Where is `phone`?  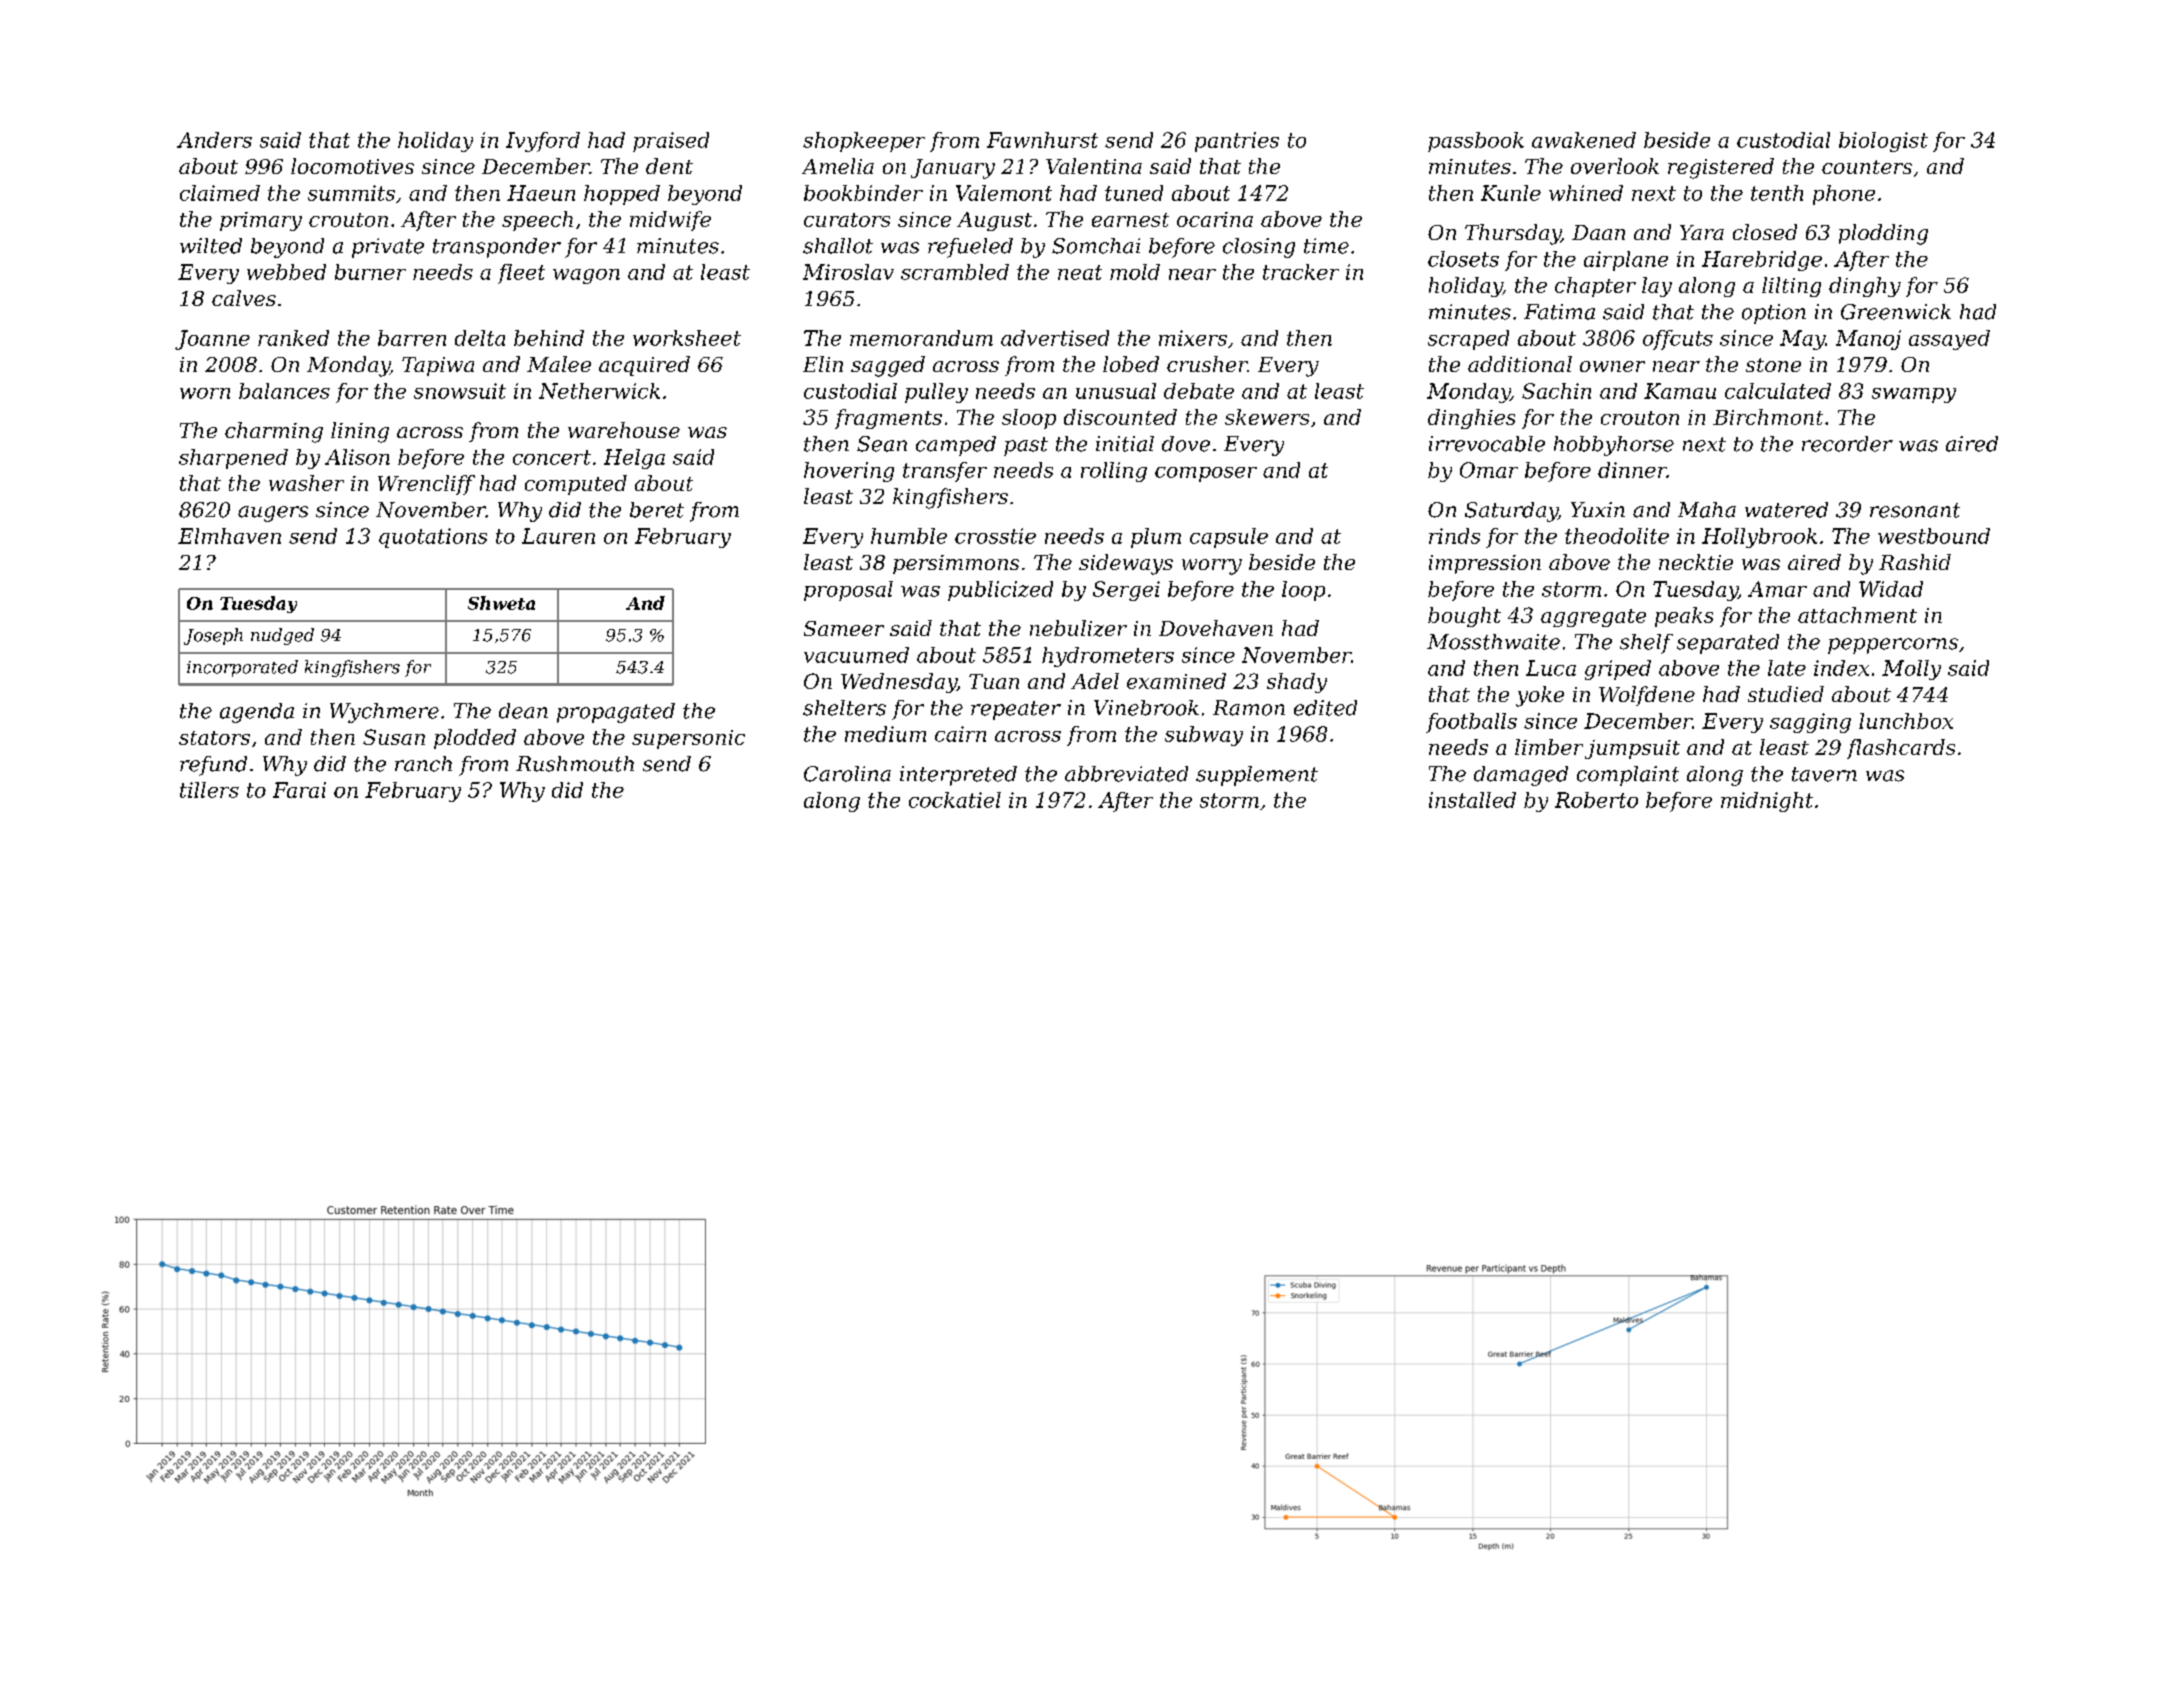
phone is located at coordinates (1844, 195).
